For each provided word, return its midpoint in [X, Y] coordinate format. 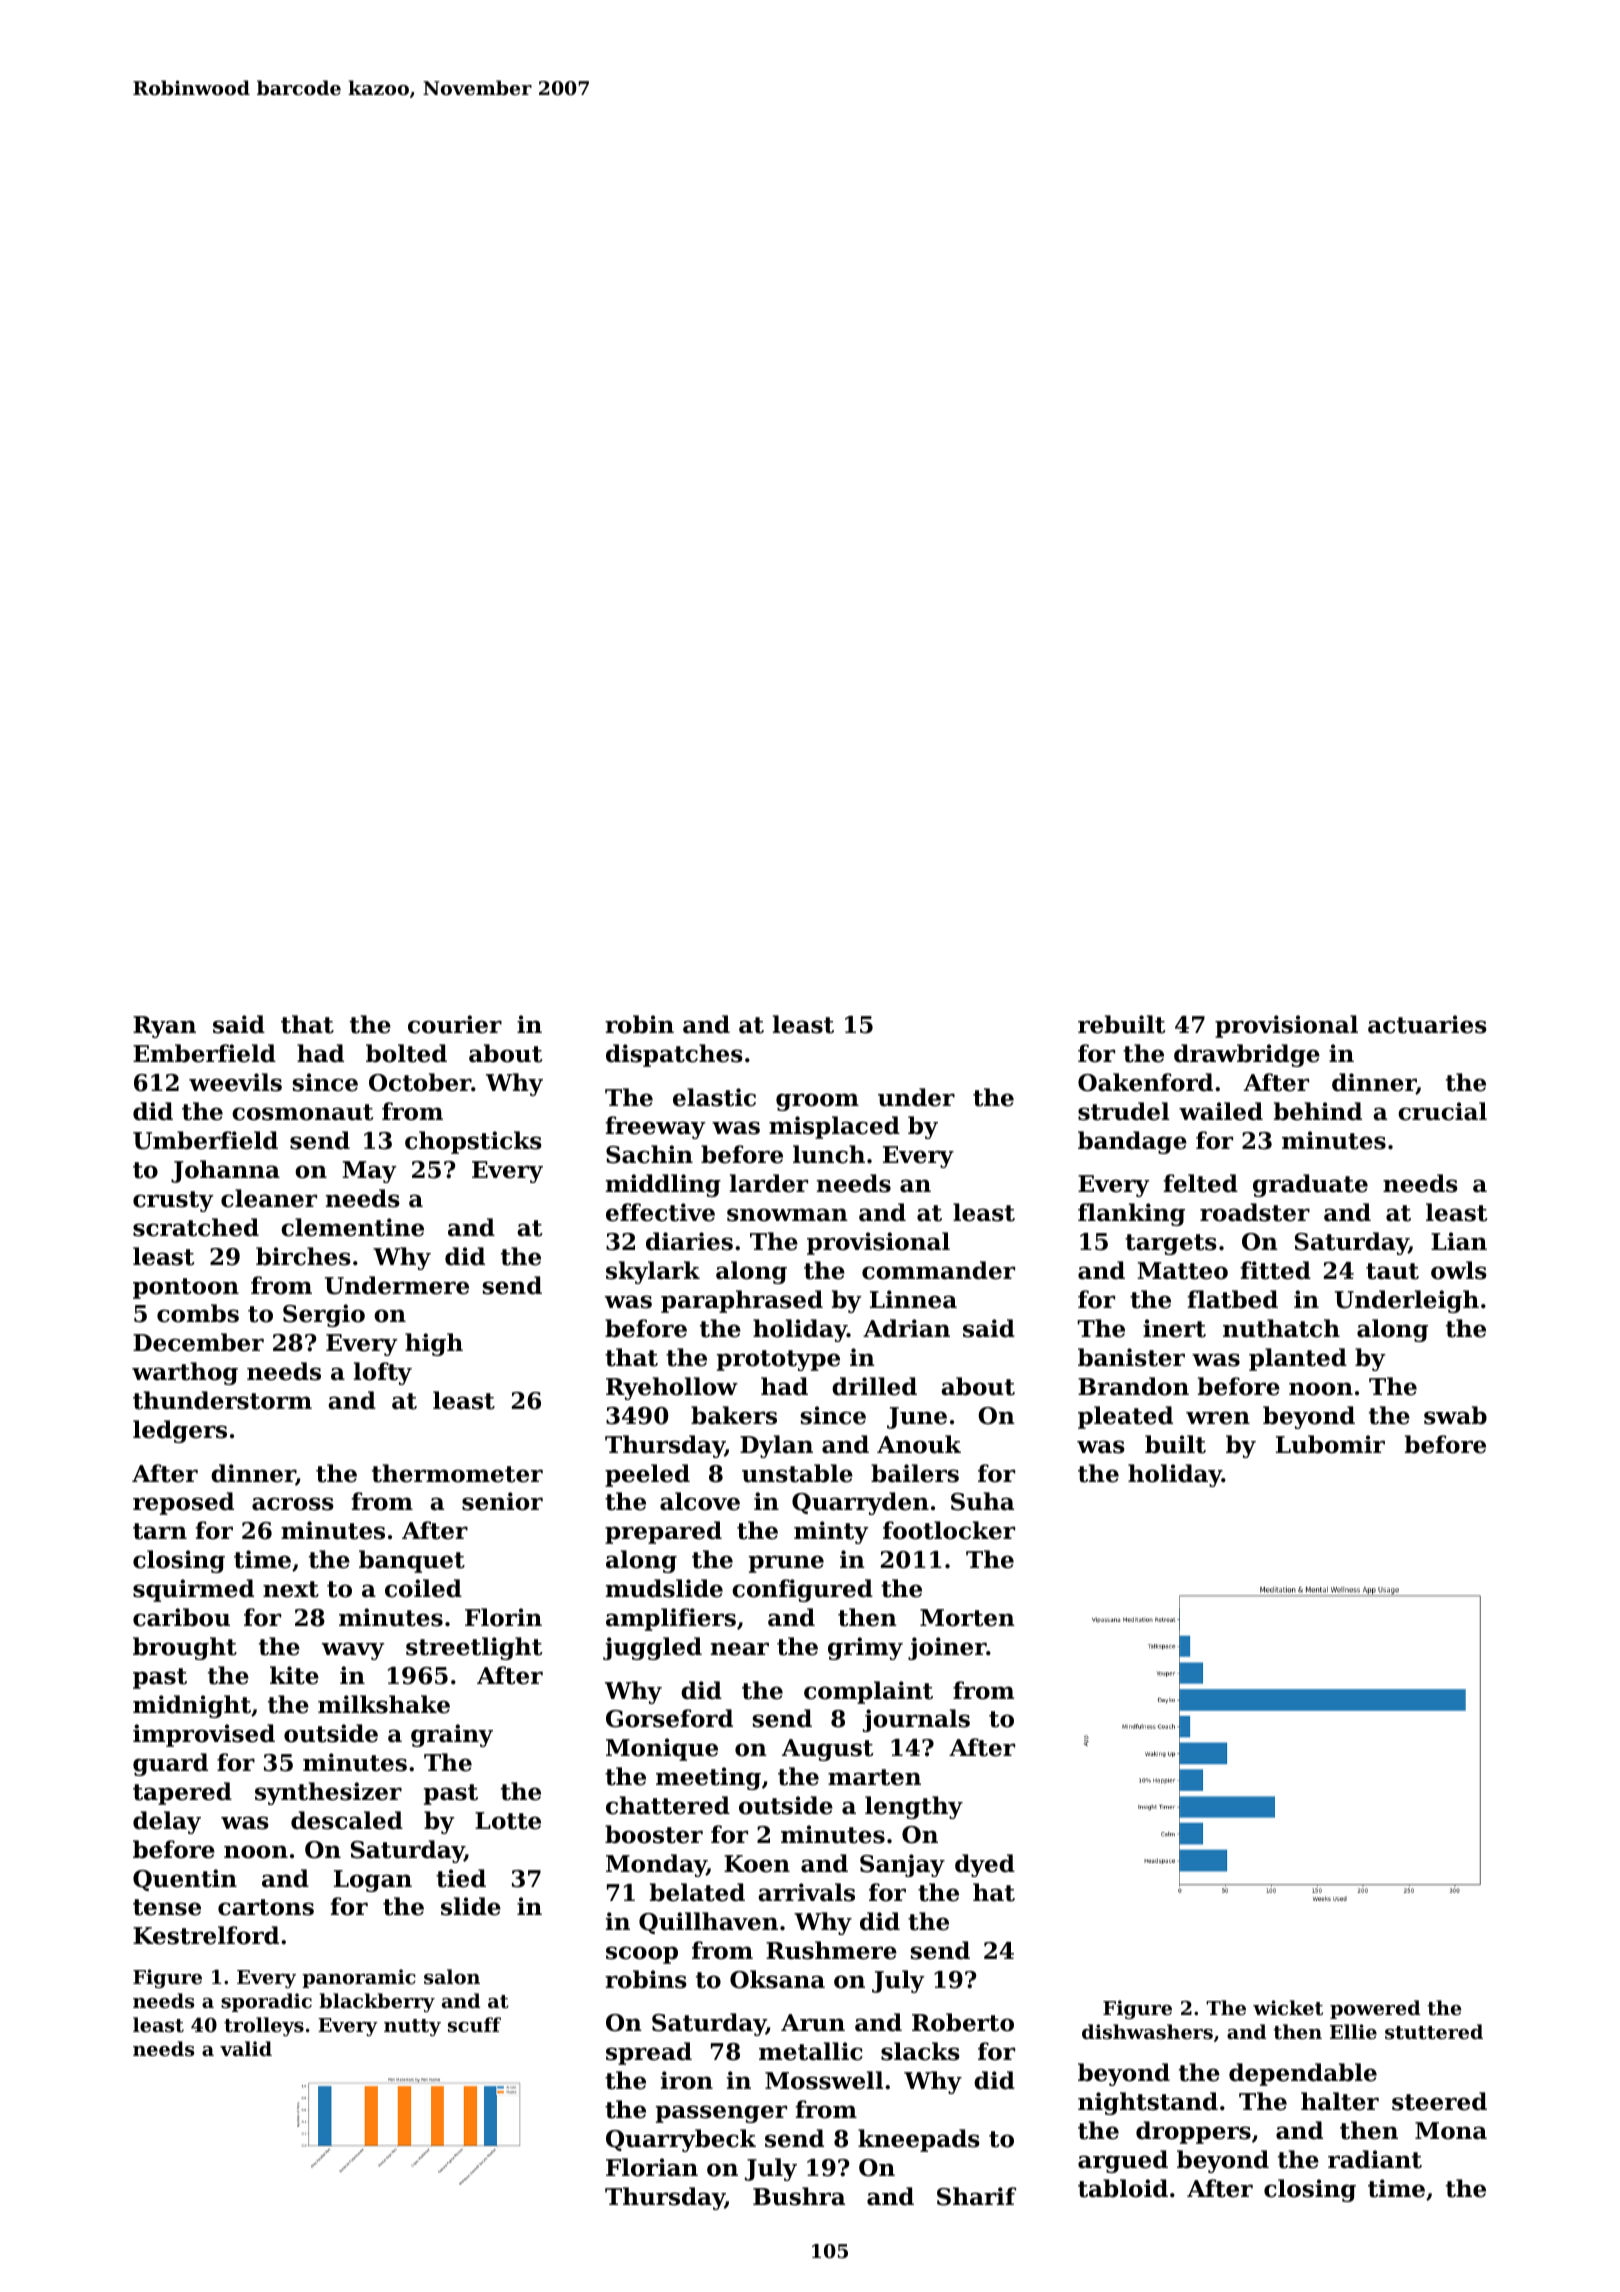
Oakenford [1145, 1082]
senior [502, 1501]
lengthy [914, 1807]
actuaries [1427, 1024]
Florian [652, 2167]
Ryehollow [672, 1388]
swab [1455, 1415]
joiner [947, 1648]
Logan [373, 1881]
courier [455, 1024]
